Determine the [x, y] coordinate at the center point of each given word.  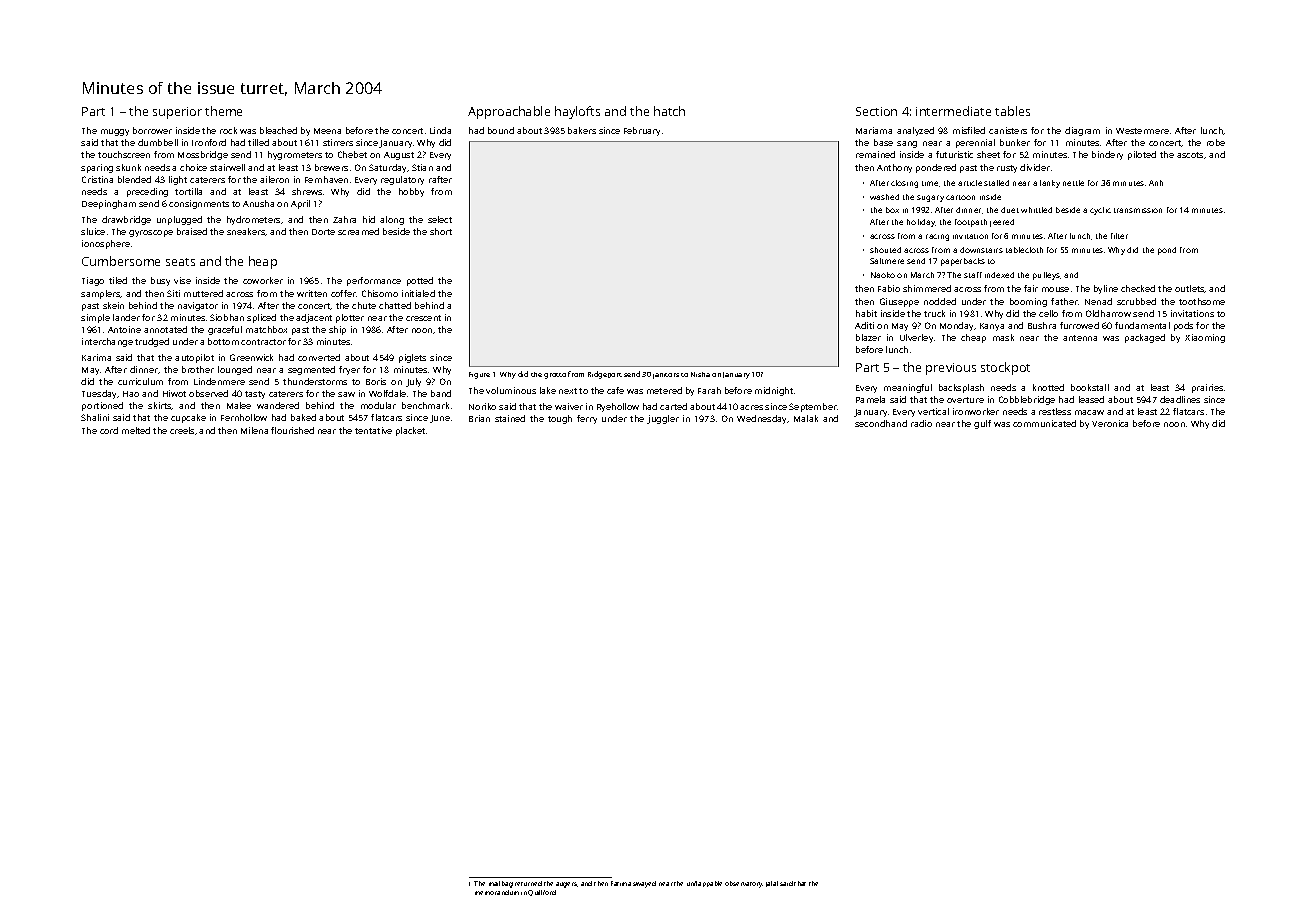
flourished [292, 430]
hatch [669, 111]
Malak [806, 418]
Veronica [1110, 423]
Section [876, 111]
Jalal [772, 884]
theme [223, 111]
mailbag [501, 884]
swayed [644, 884]
